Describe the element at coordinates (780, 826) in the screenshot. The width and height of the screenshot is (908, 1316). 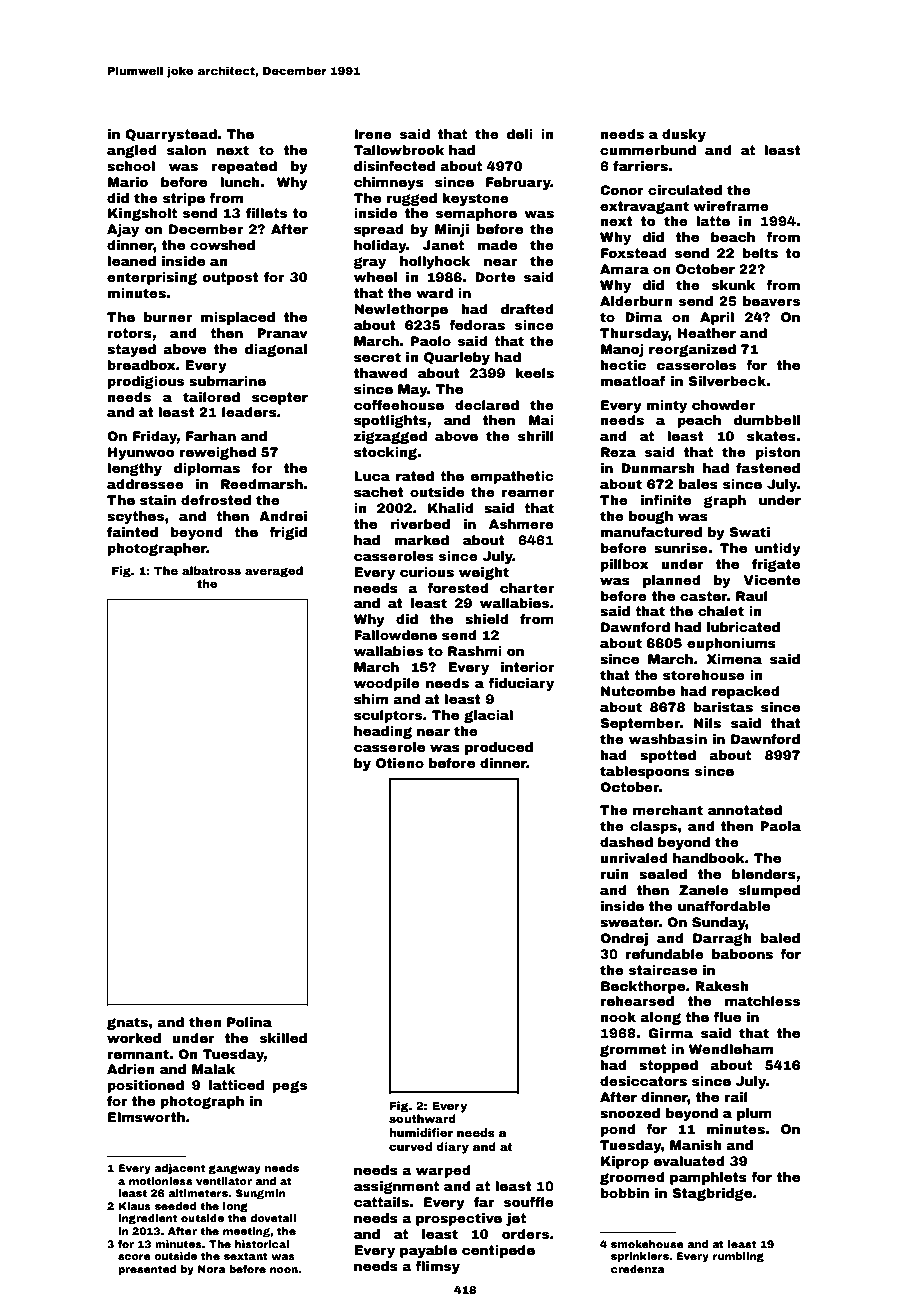
I see `Paola` at that location.
